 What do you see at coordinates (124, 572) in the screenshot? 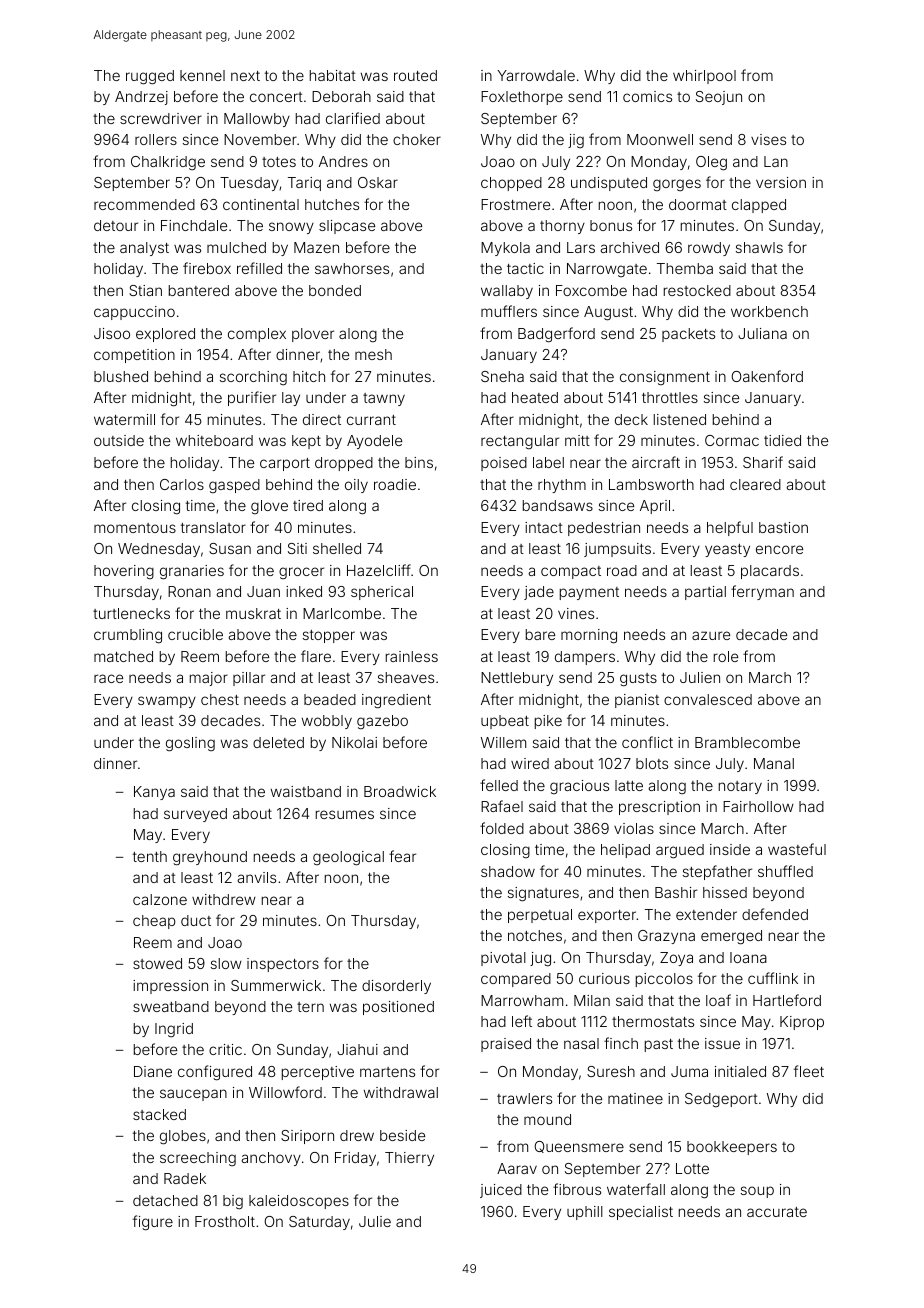
I see `hovering` at bounding box center [124, 572].
